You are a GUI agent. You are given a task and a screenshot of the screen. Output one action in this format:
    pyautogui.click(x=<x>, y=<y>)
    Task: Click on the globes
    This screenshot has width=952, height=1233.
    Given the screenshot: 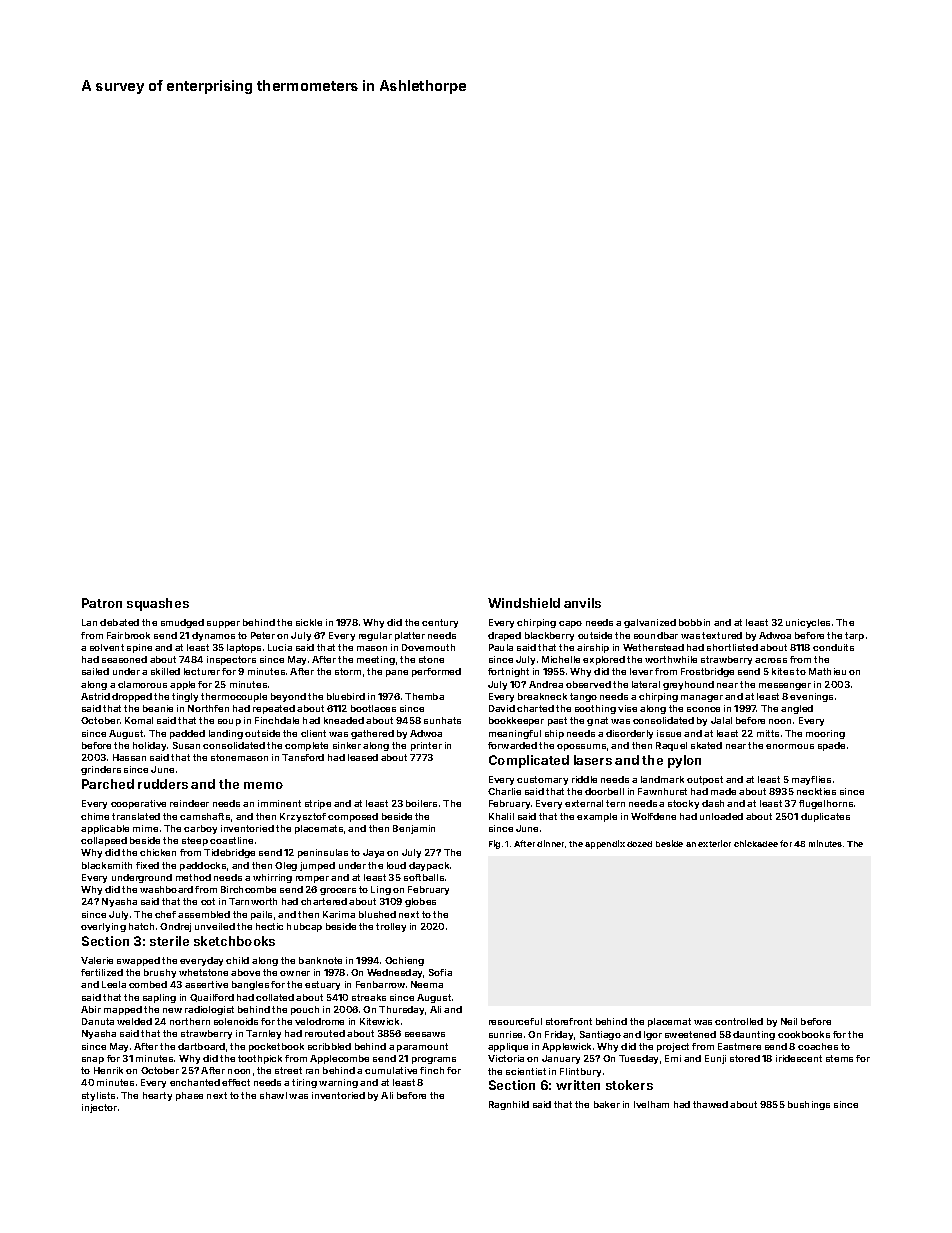 What is the action you would take?
    pyautogui.click(x=420, y=902)
